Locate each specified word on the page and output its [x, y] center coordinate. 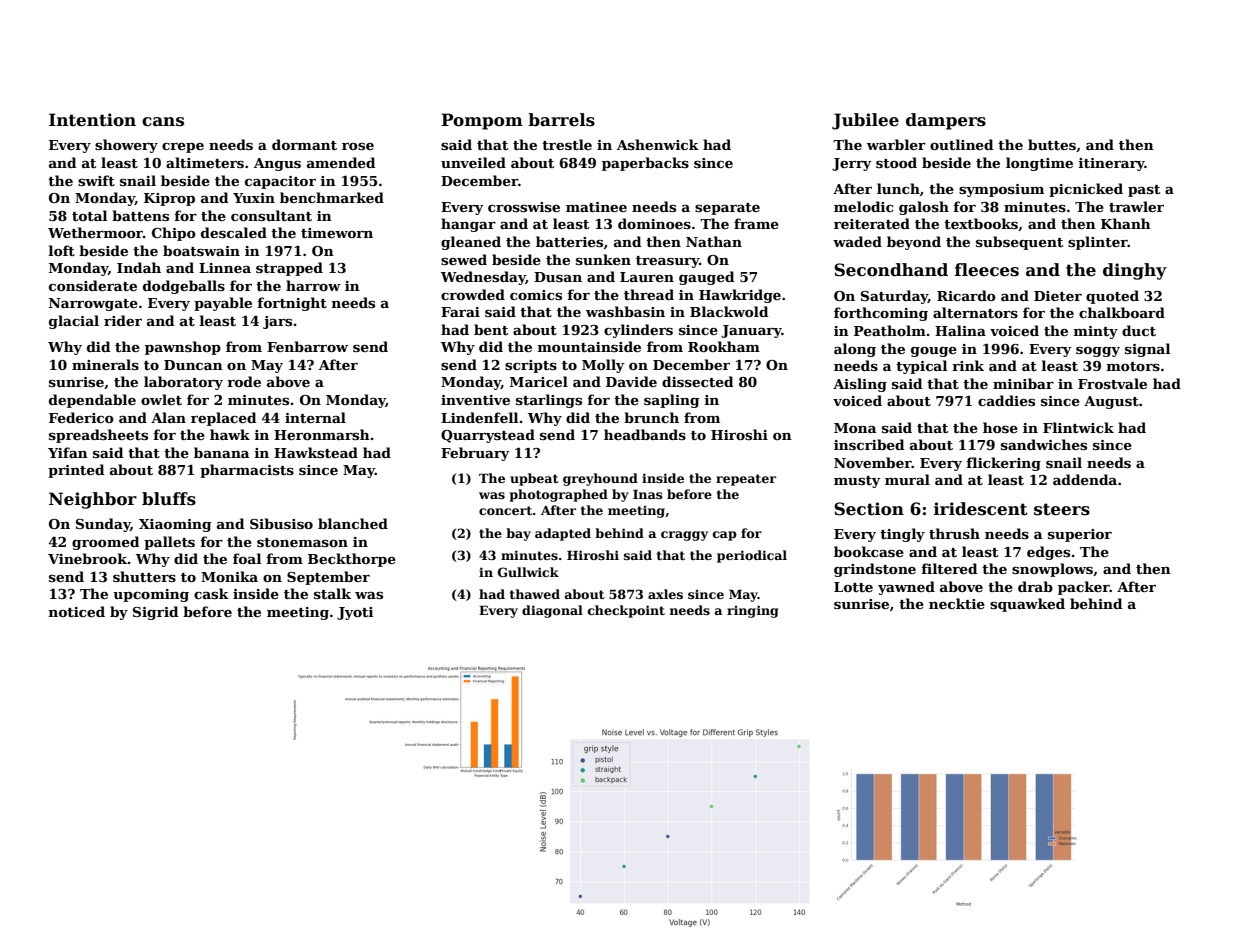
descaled [234, 232]
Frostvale [1112, 383]
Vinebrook [88, 558]
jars [277, 322]
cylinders [638, 331]
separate [727, 209]
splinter [1098, 243]
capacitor [280, 182]
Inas [648, 494]
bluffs [169, 499]
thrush [954, 533]
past [1144, 191]
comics [536, 295]
